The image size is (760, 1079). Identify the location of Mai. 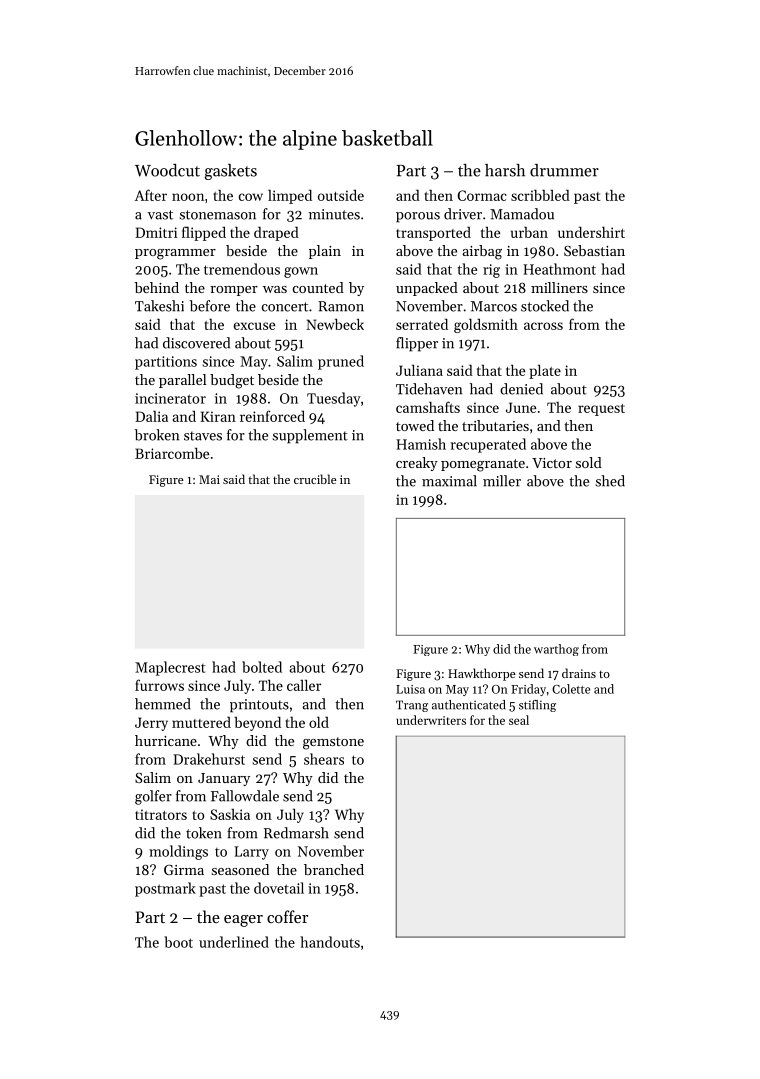
(209, 479).
